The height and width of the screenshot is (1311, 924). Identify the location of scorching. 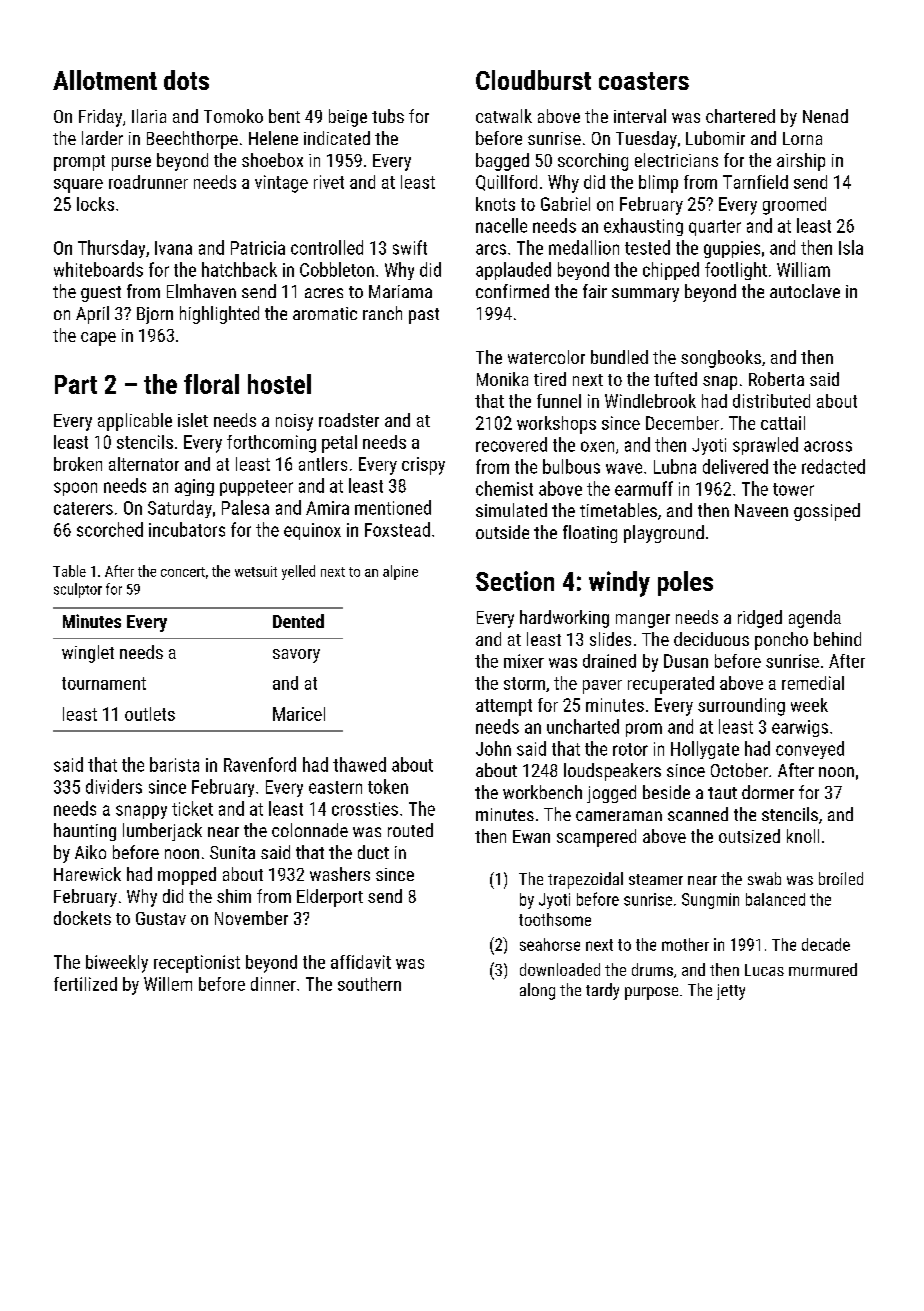
(593, 162).
